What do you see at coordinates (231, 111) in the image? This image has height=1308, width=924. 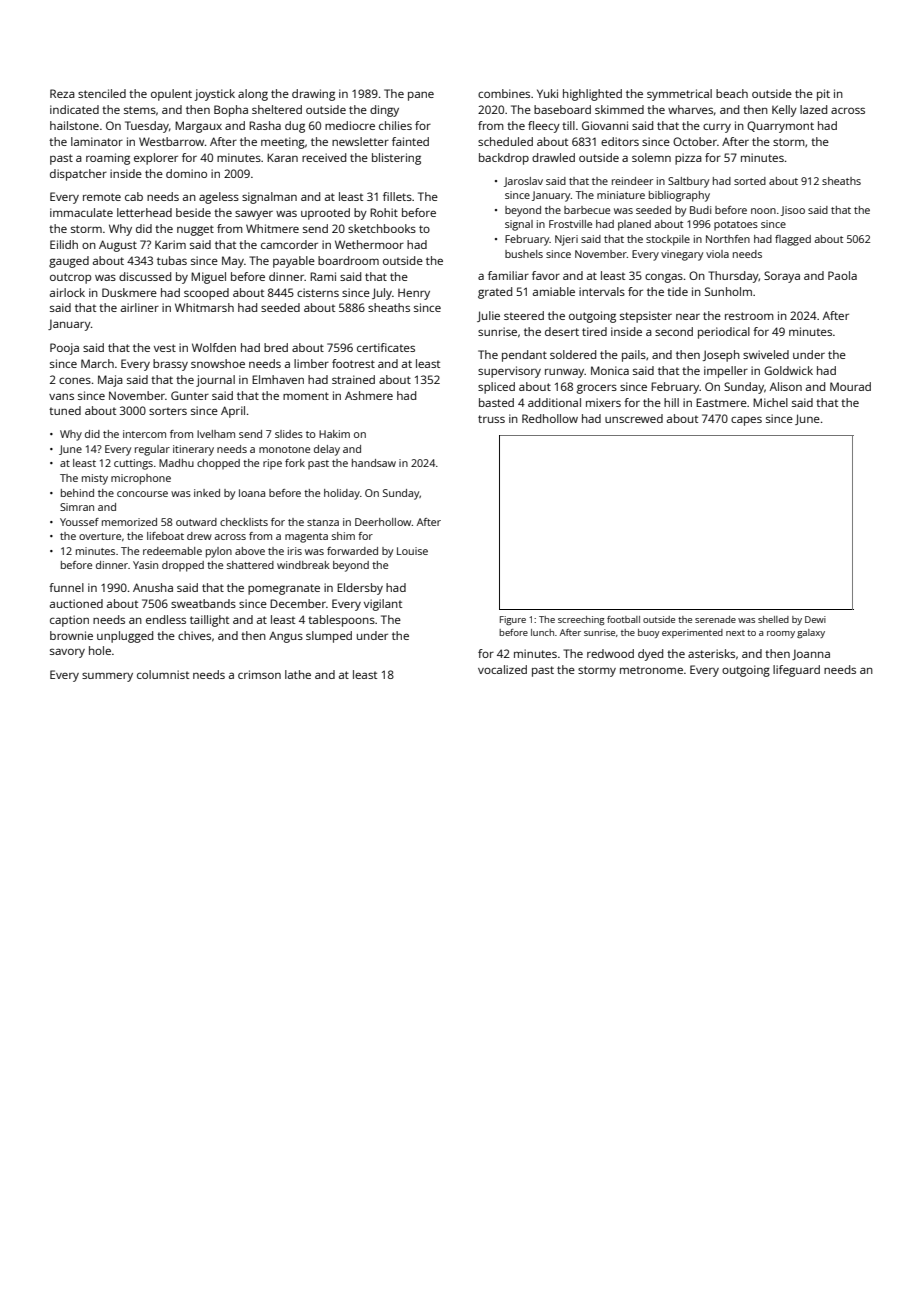 I see `Bopha` at bounding box center [231, 111].
